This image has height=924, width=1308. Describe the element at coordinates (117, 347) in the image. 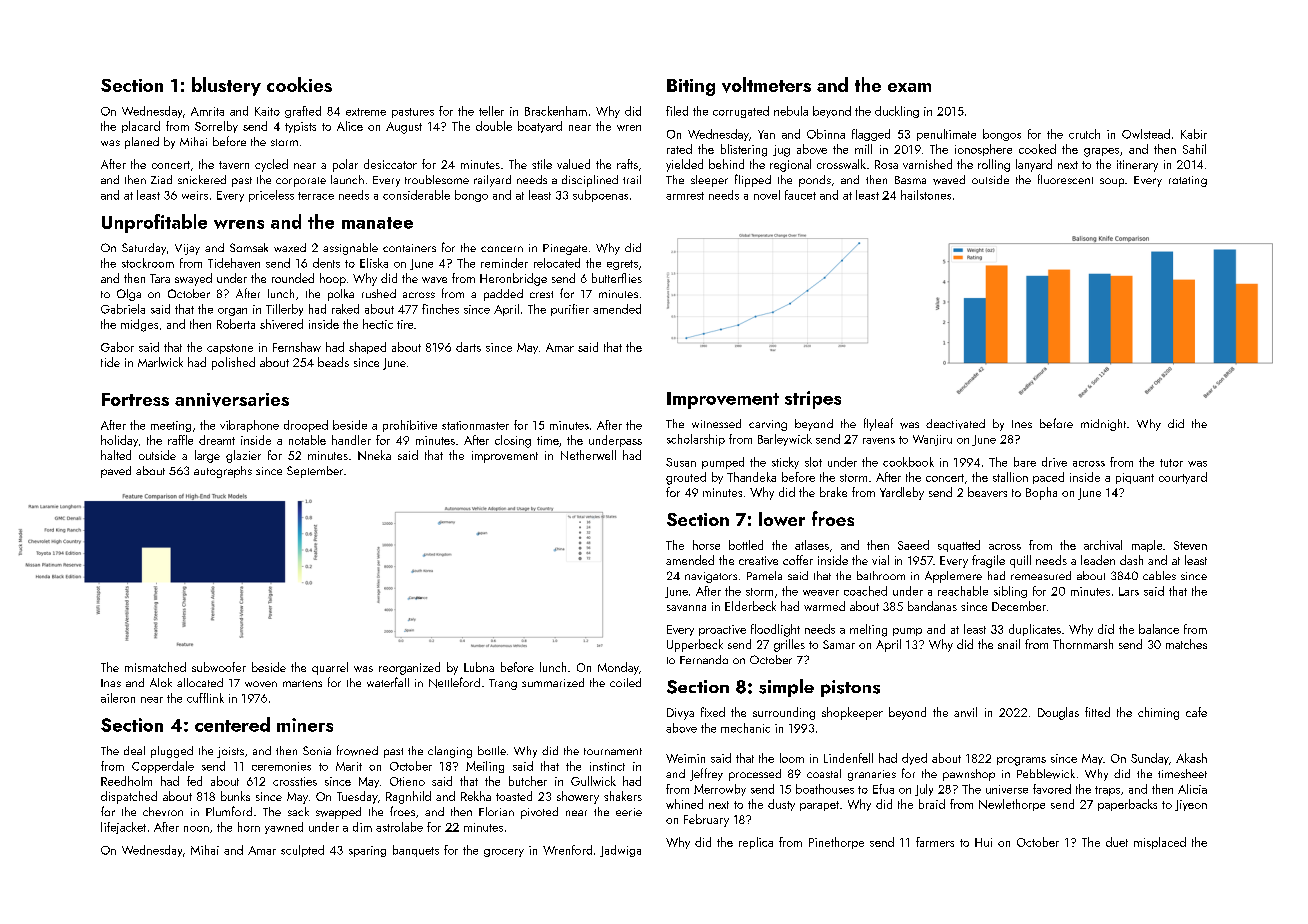

I see `Gabor` at that location.
